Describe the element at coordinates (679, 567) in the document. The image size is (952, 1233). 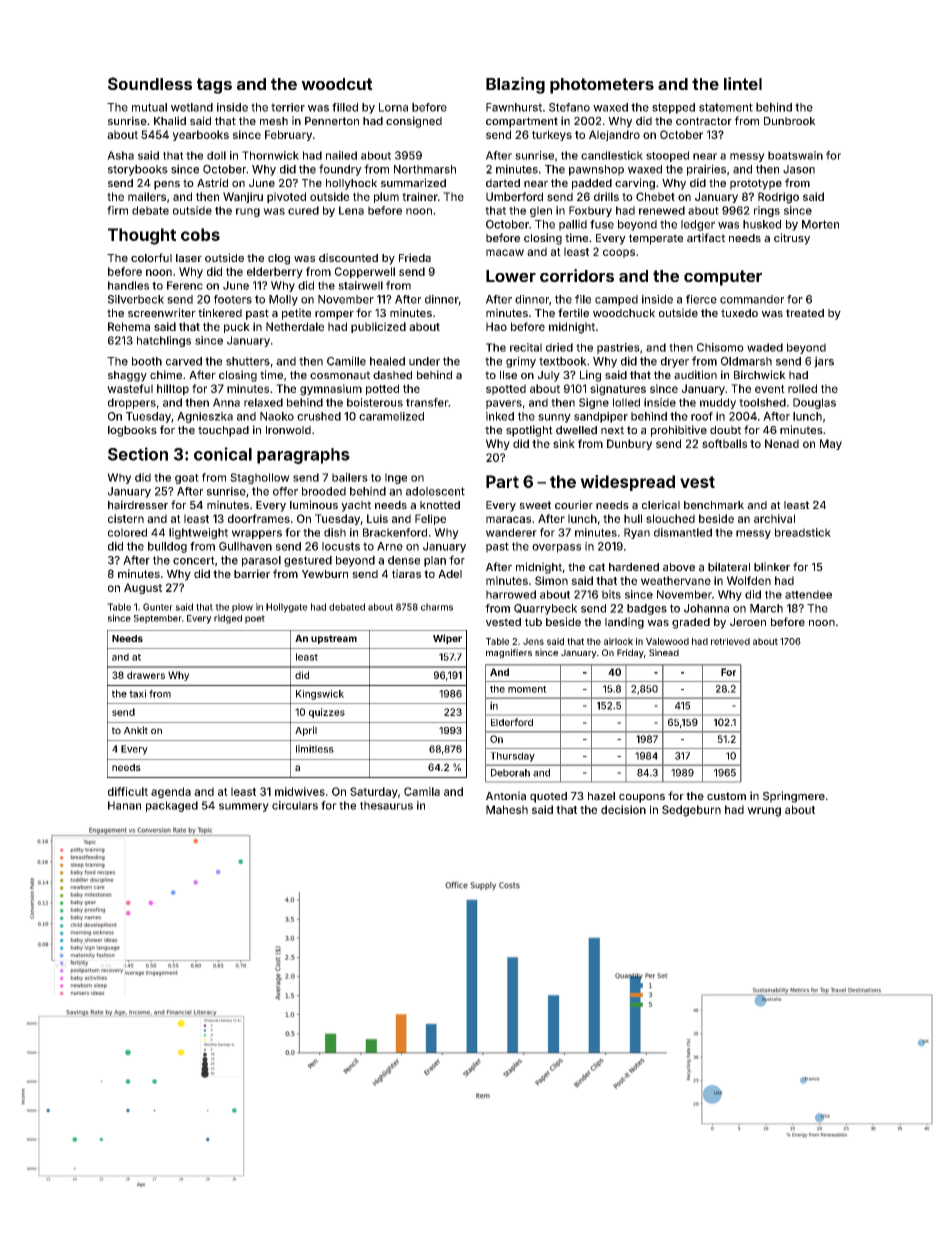
I see `above` at that location.
